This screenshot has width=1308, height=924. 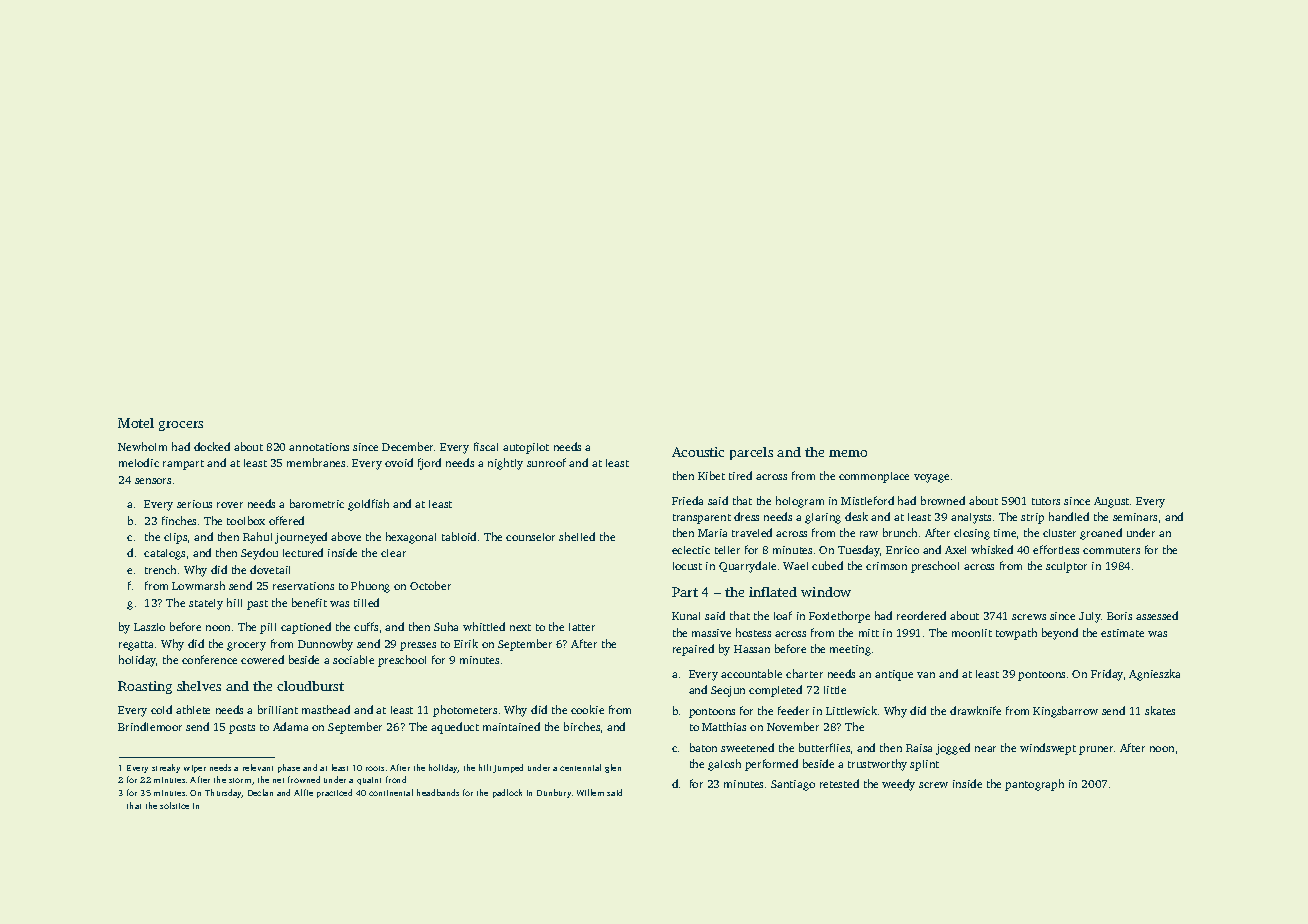 What do you see at coordinates (826, 592) in the screenshot?
I see `window` at bounding box center [826, 592].
